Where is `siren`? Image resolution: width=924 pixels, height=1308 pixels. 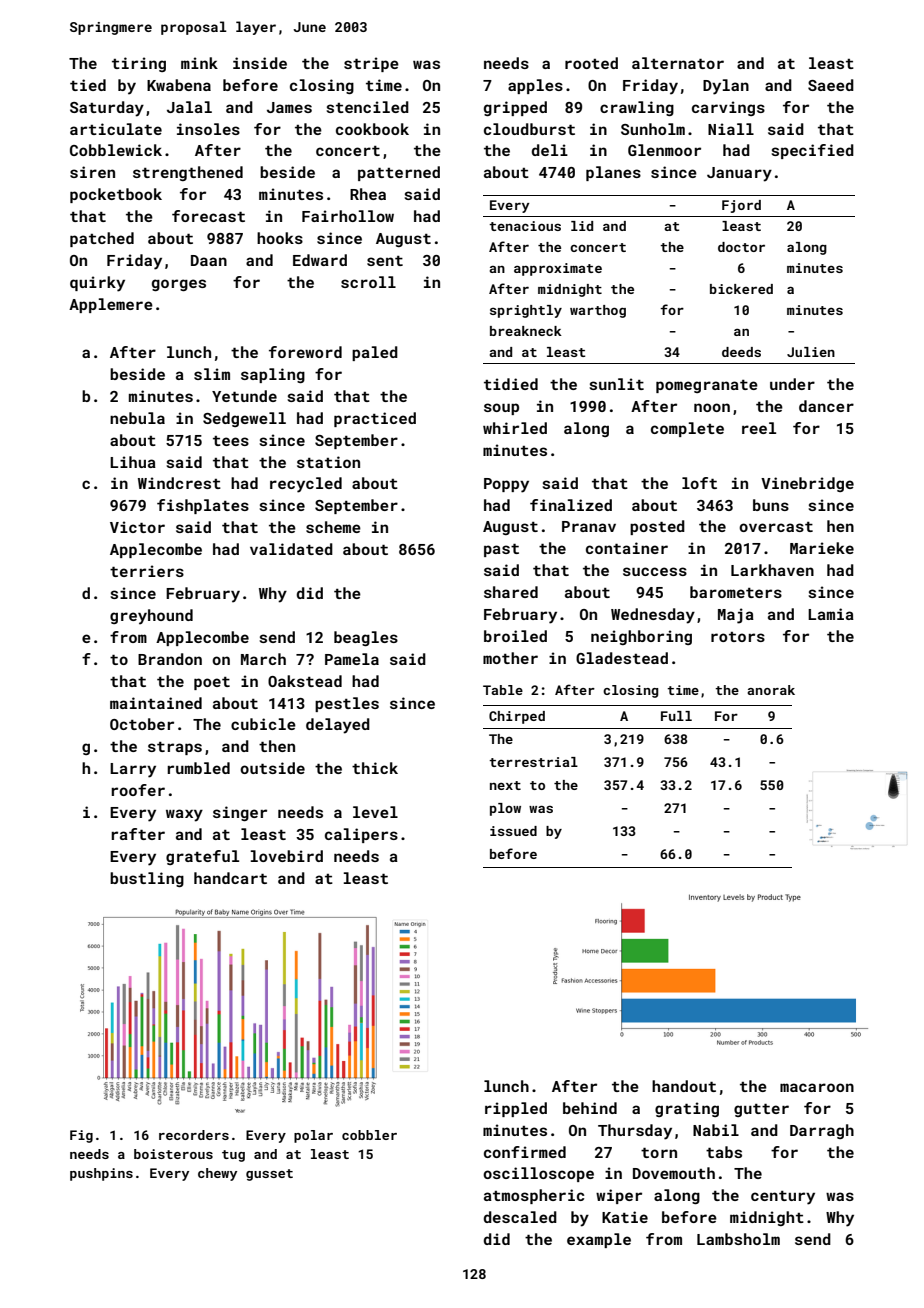
siren is located at coordinates (92, 172).
